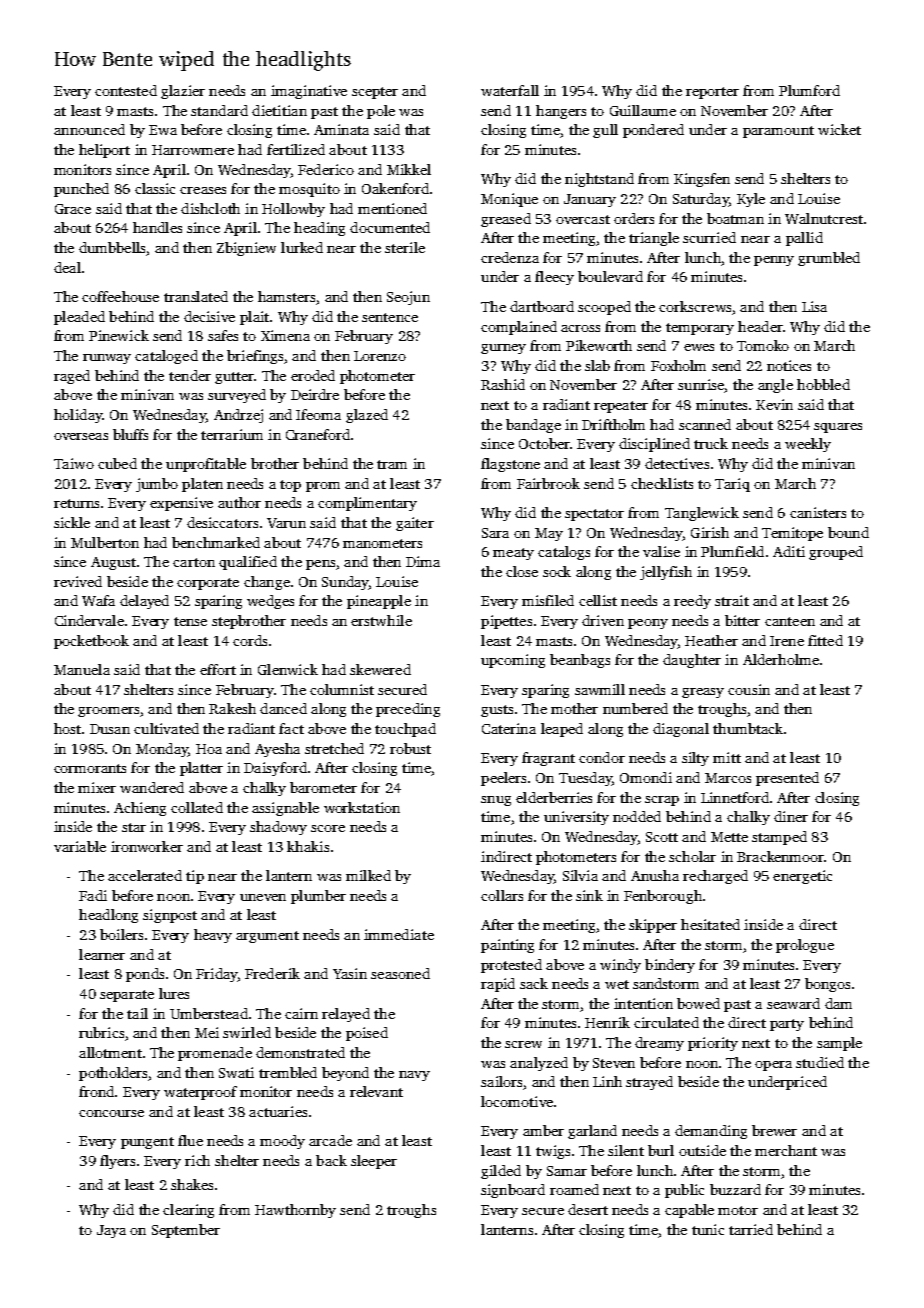  Describe the element at coordinates (108, 712) in the screenshot. I see `groomers` at that location.
